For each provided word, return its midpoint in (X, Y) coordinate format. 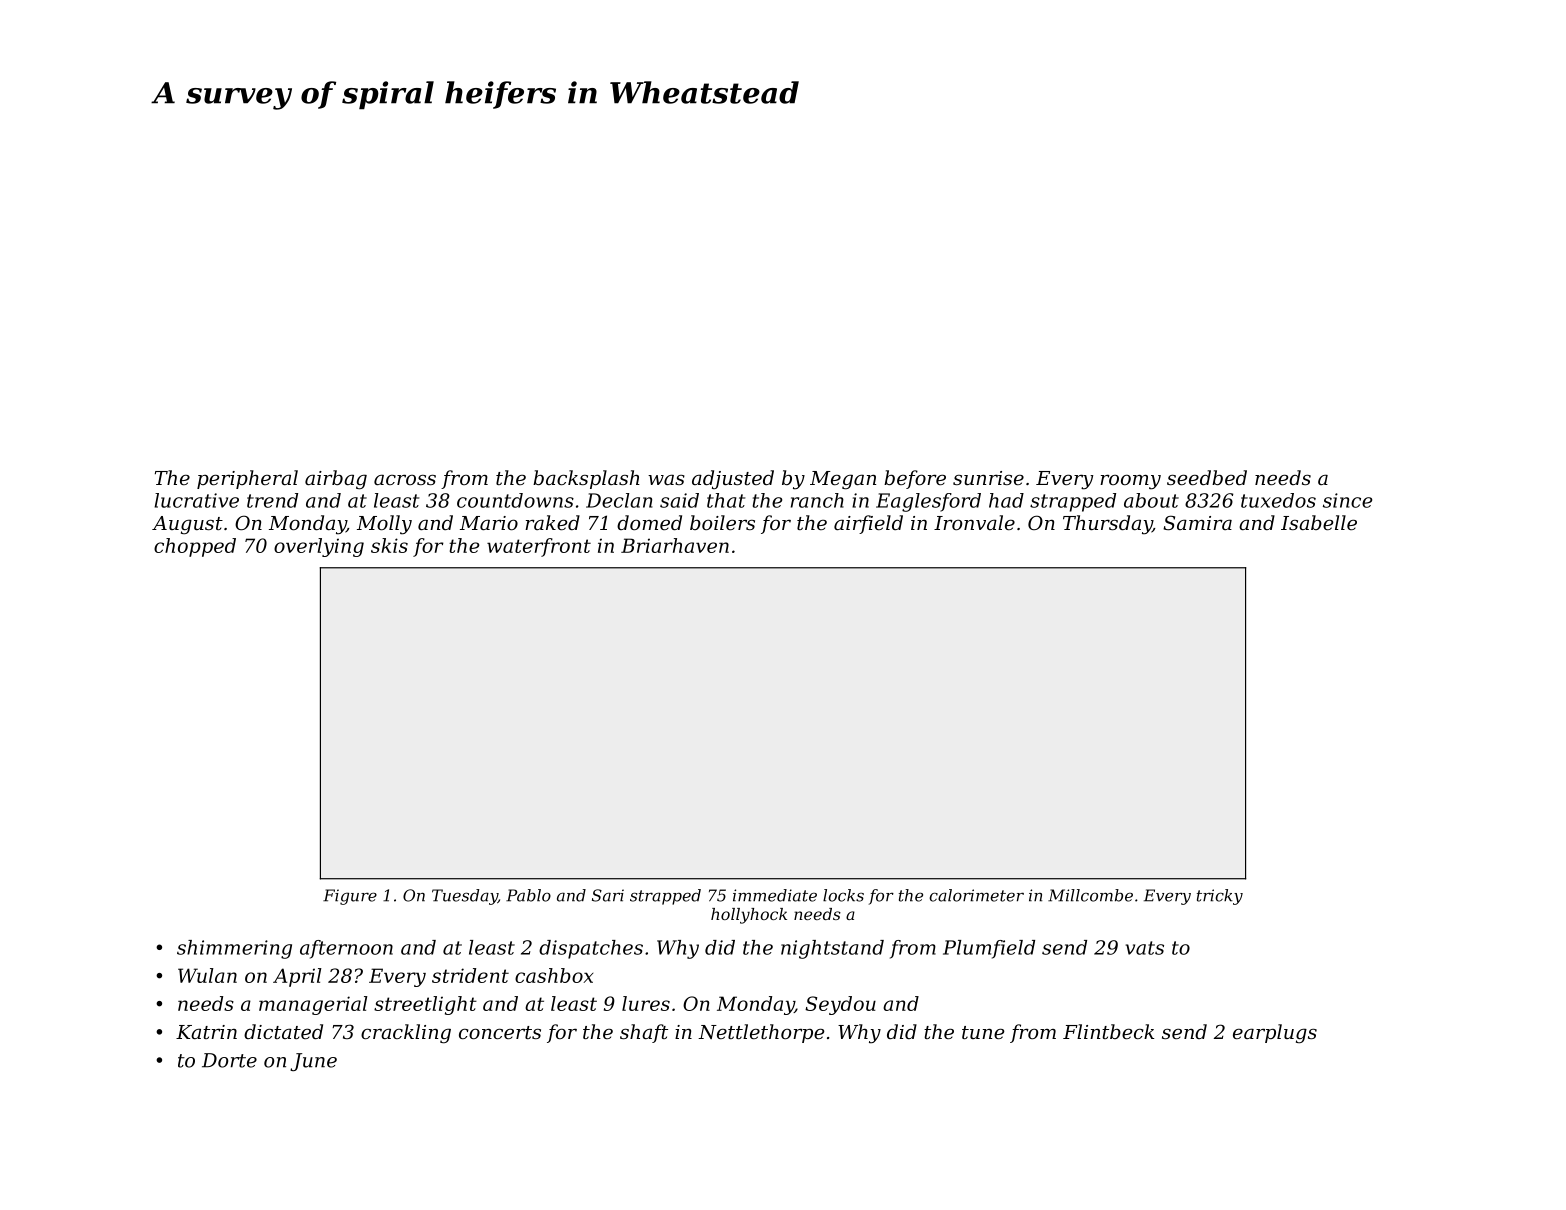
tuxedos (1278, 500)
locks (843, 895)
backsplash (586, 479)
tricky (1220, 897)
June (313, 1062)
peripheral (247, 479)
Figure (350, 897)
